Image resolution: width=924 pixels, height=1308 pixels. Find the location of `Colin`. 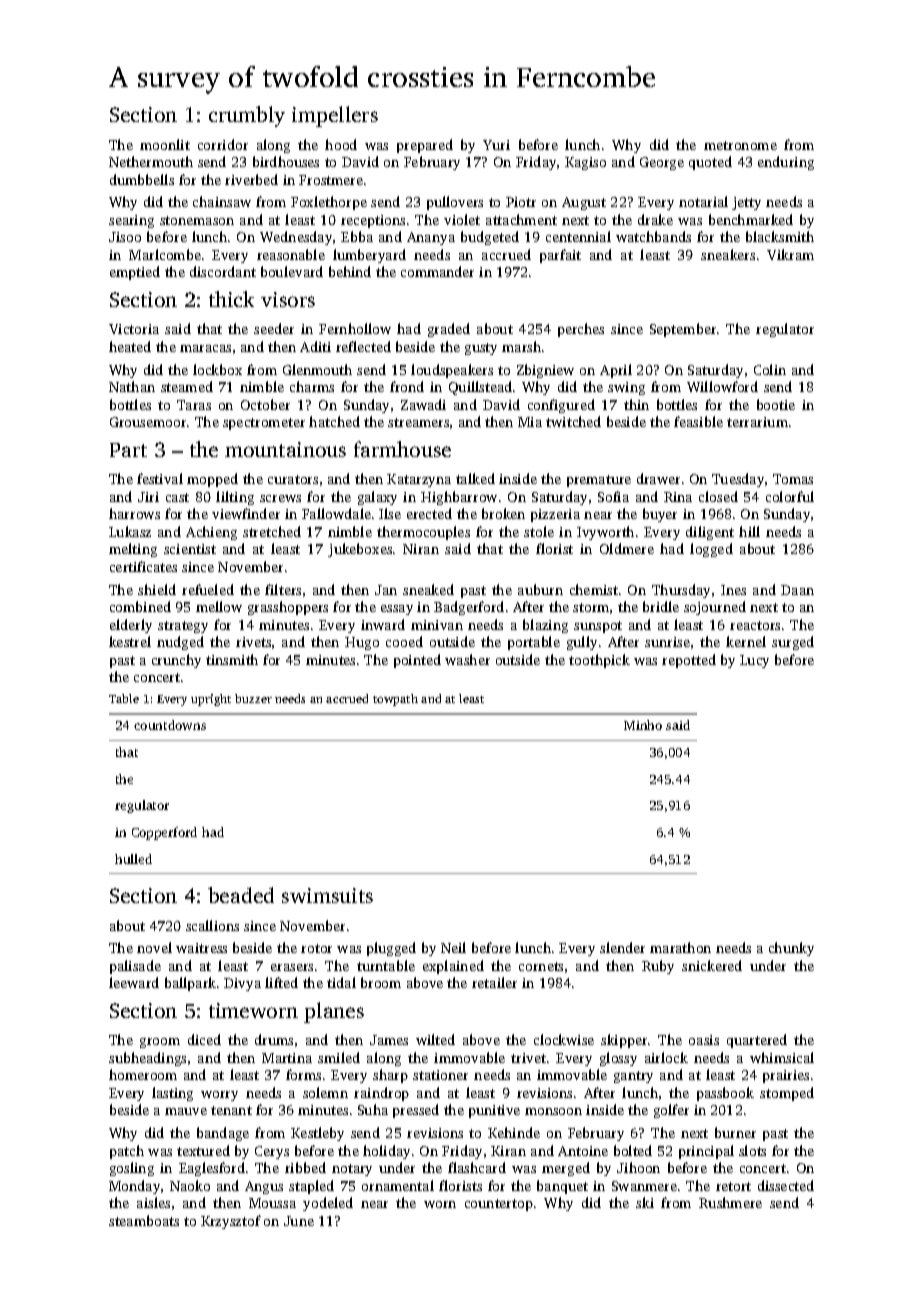

Colin is located at coordinates (770, 369).
